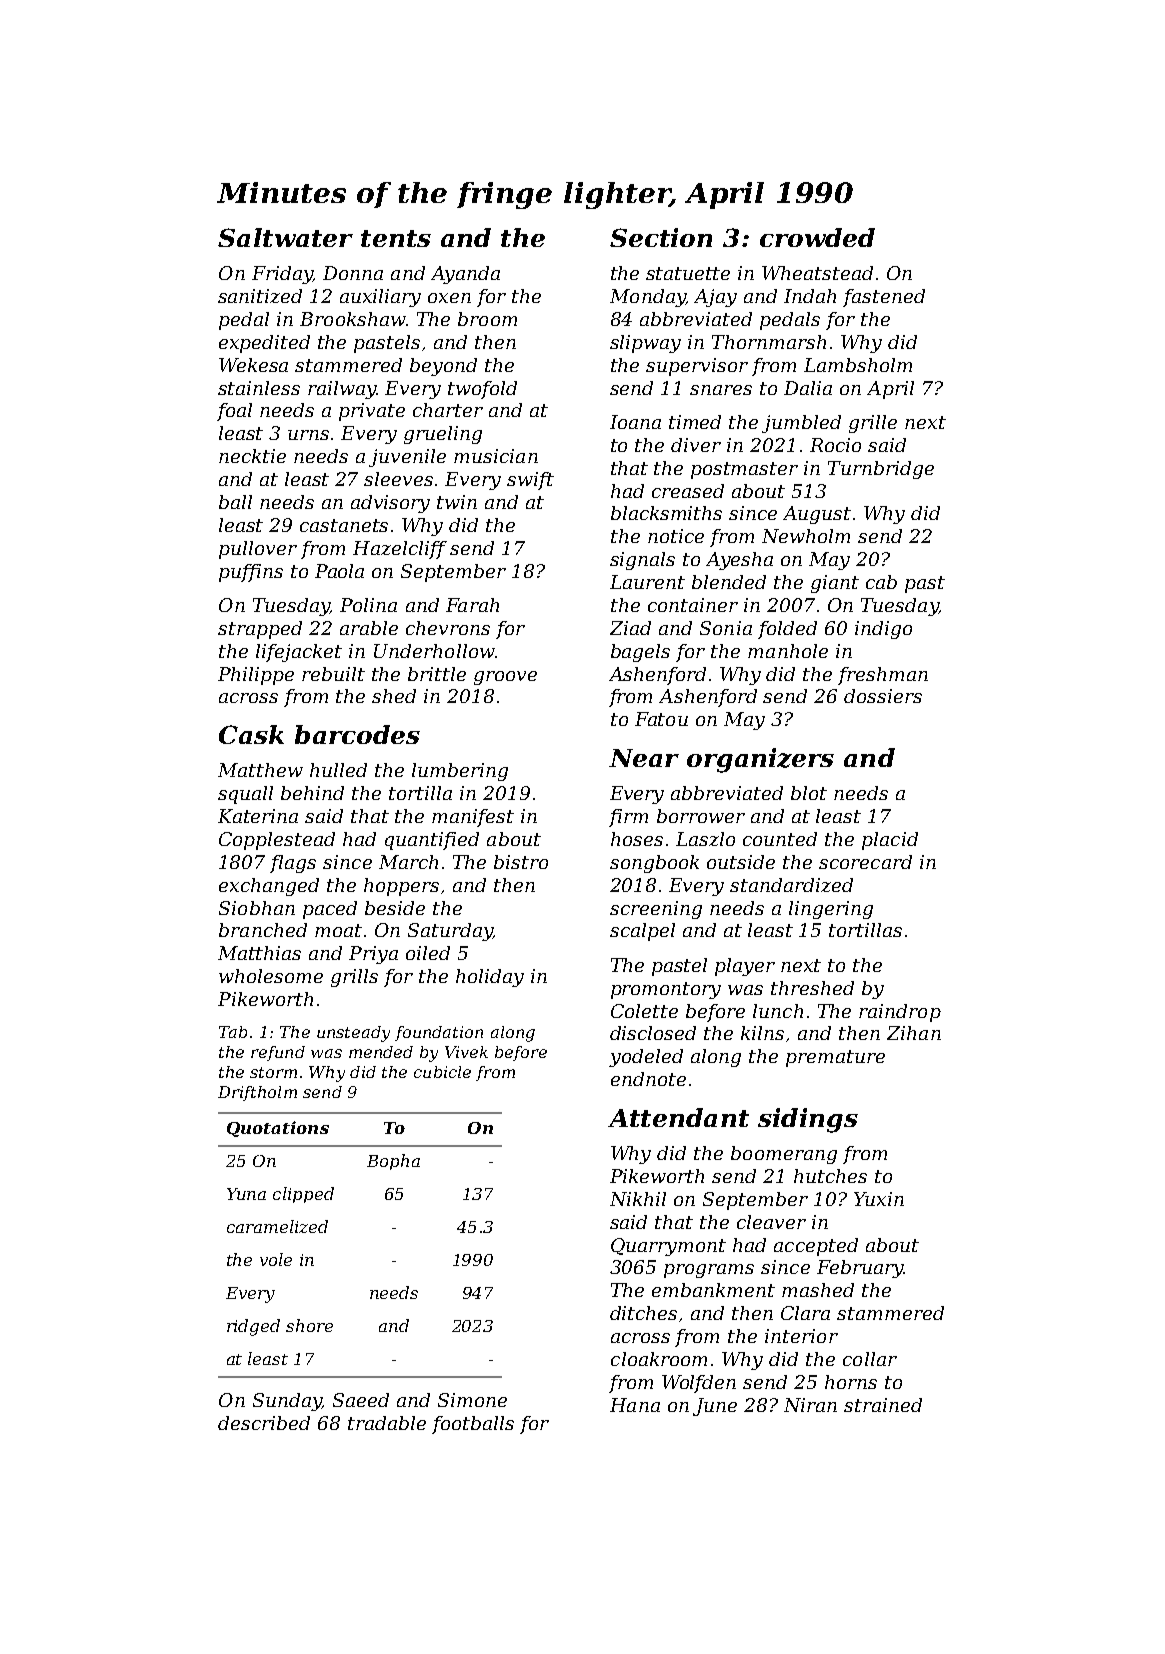  Describe the element at coordinates (293, 864) in the document. I see `flags` at that location.
